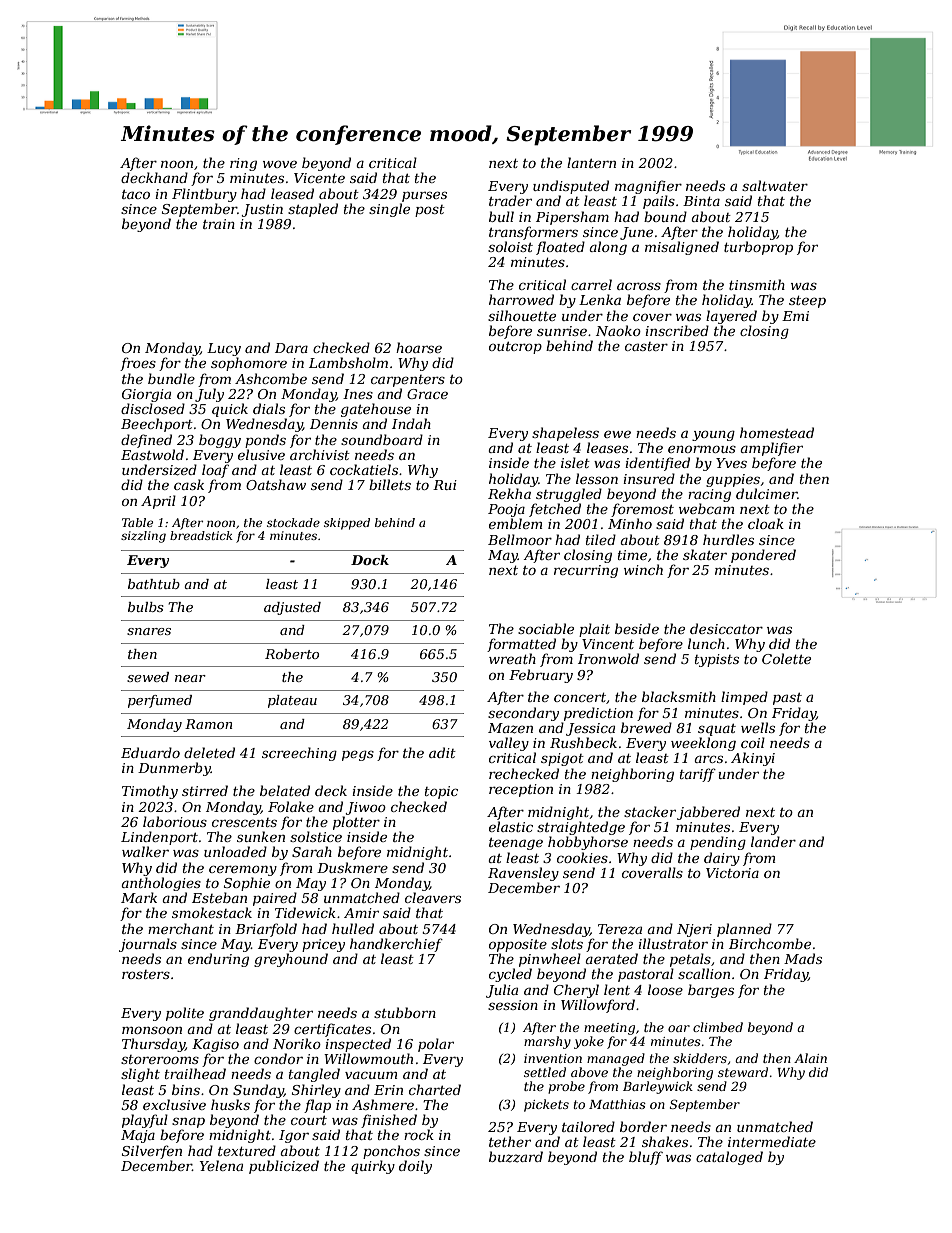  What do you see at coordinates (643, 1126) in the screenshot?
I see `border` at bounding box center [643, 1126].
